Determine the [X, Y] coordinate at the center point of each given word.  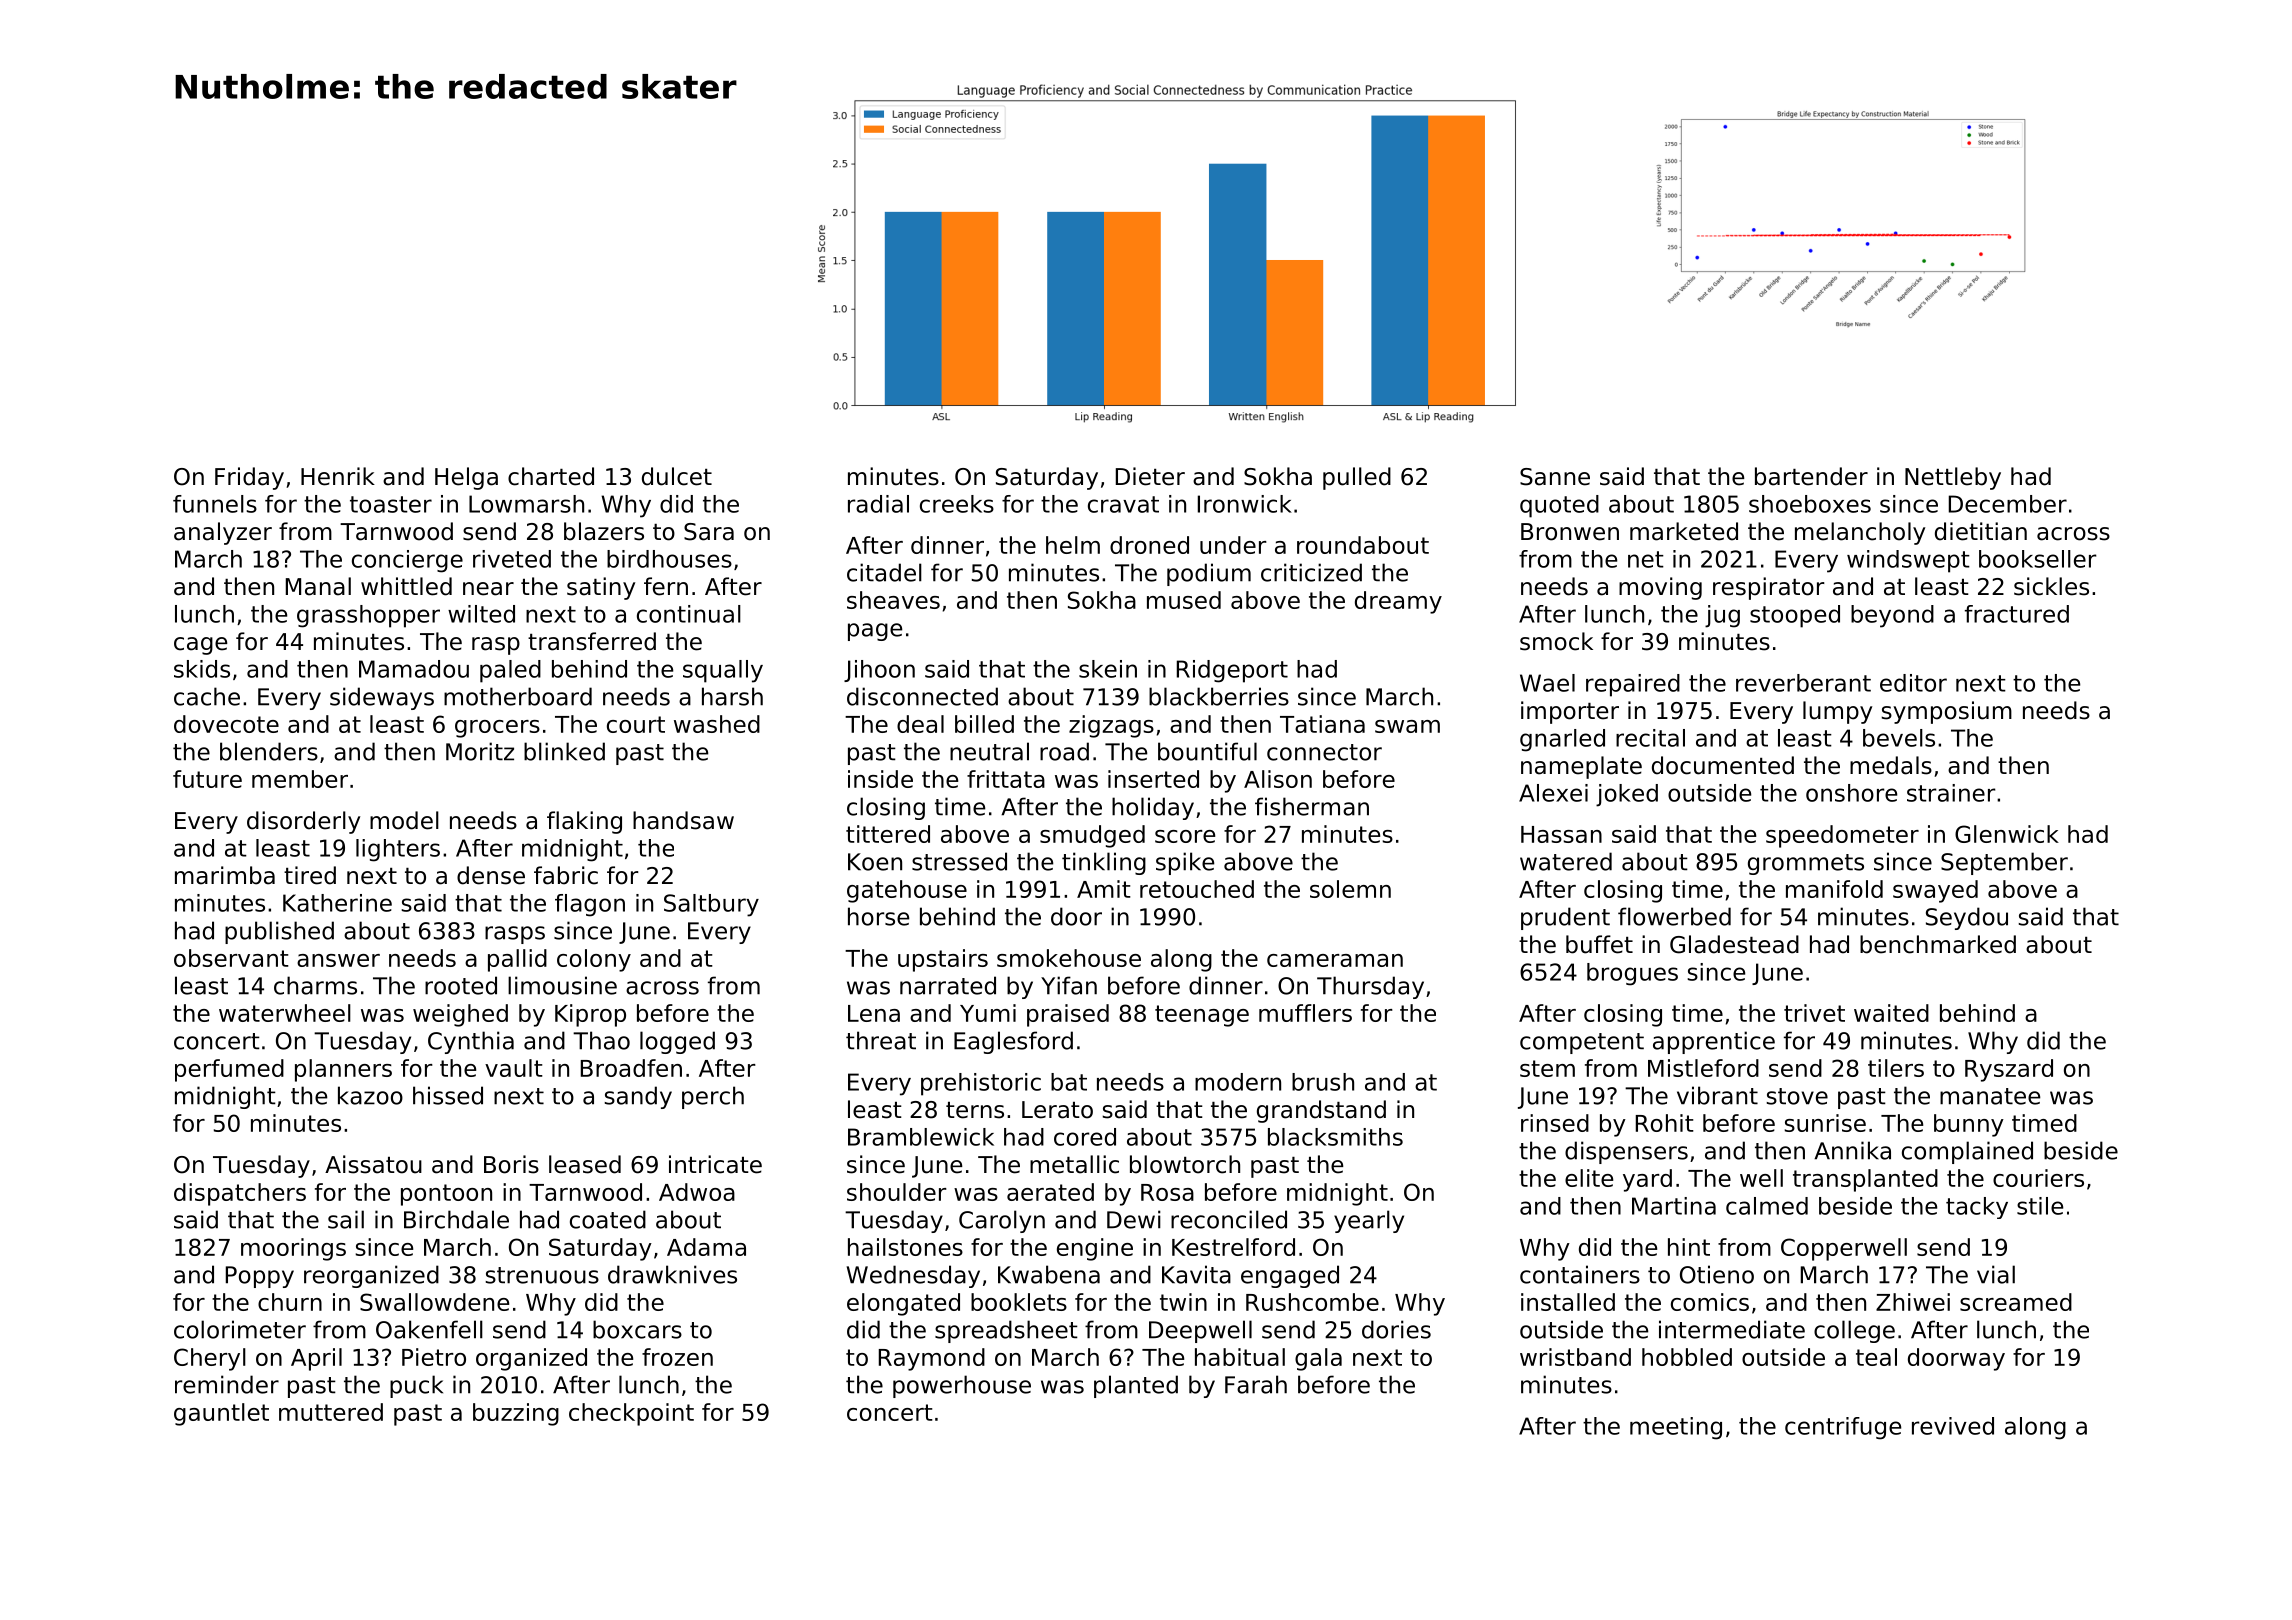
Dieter [1150, 476]
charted [551, 476]
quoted [1559, 506]
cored [1085, 1137]
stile [2040, 1206]
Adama [706, 1247]
